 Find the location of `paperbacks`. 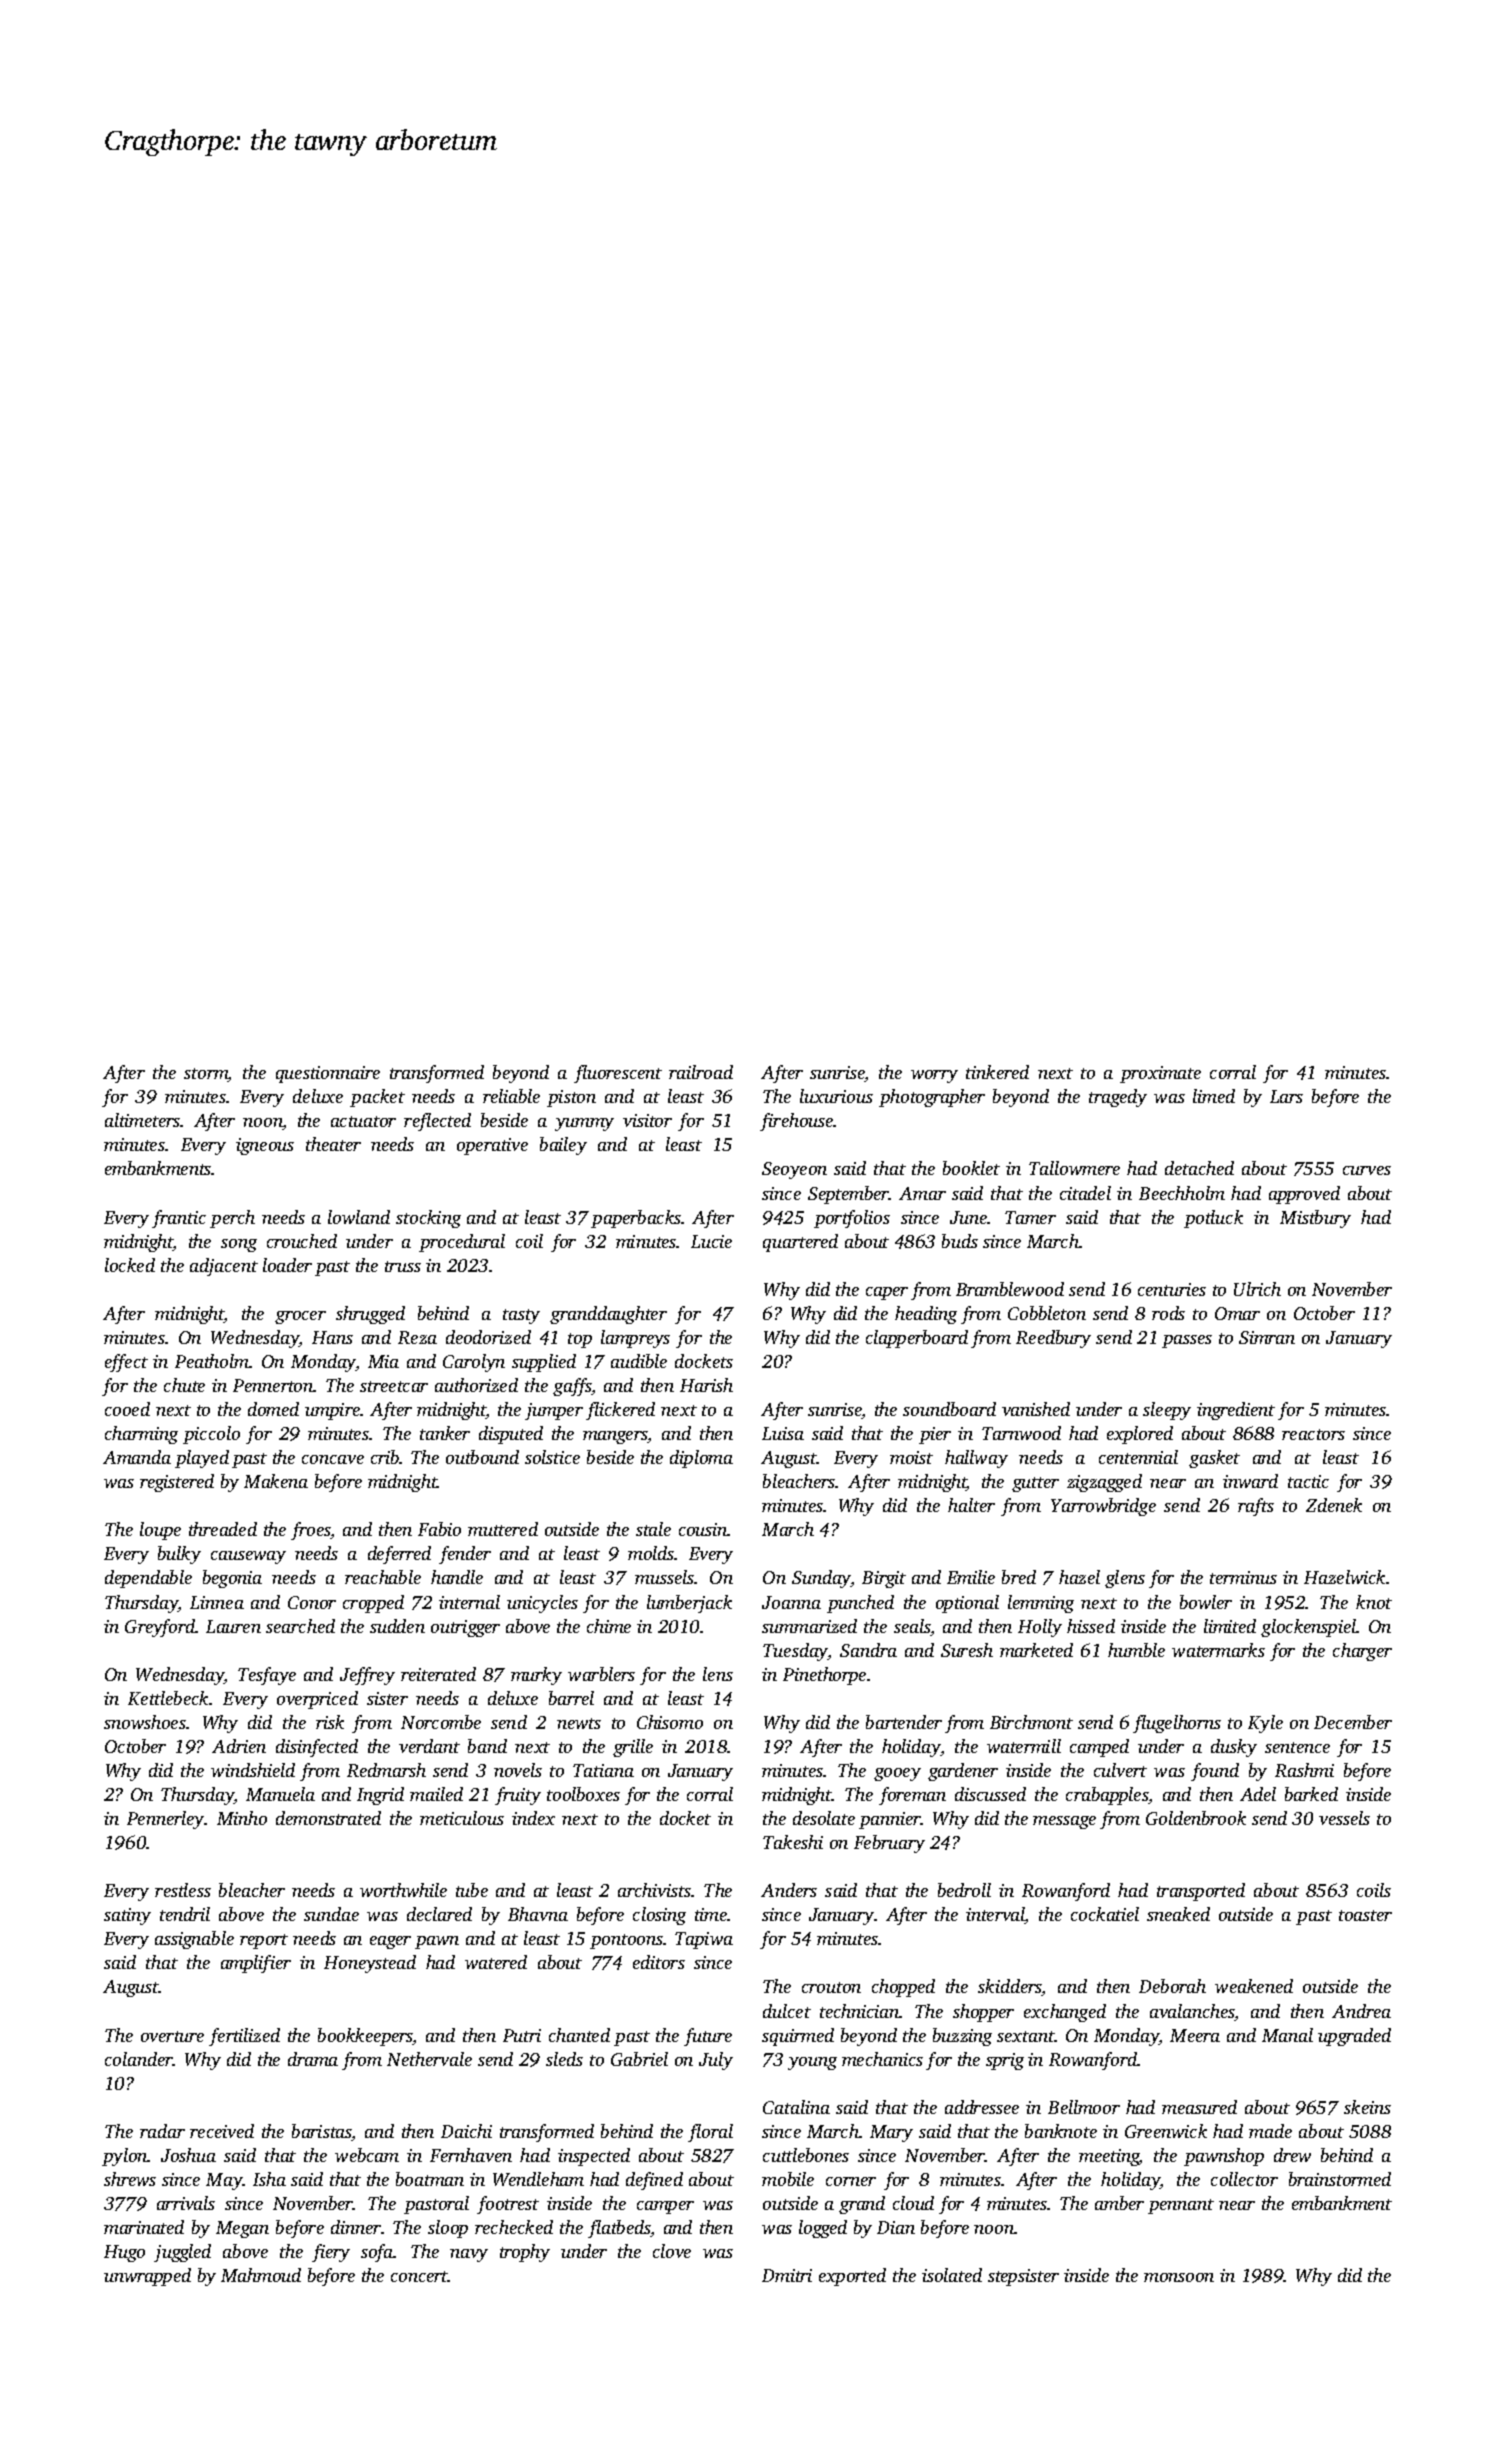

paperbacks is located at coordinates (636, 1219).
